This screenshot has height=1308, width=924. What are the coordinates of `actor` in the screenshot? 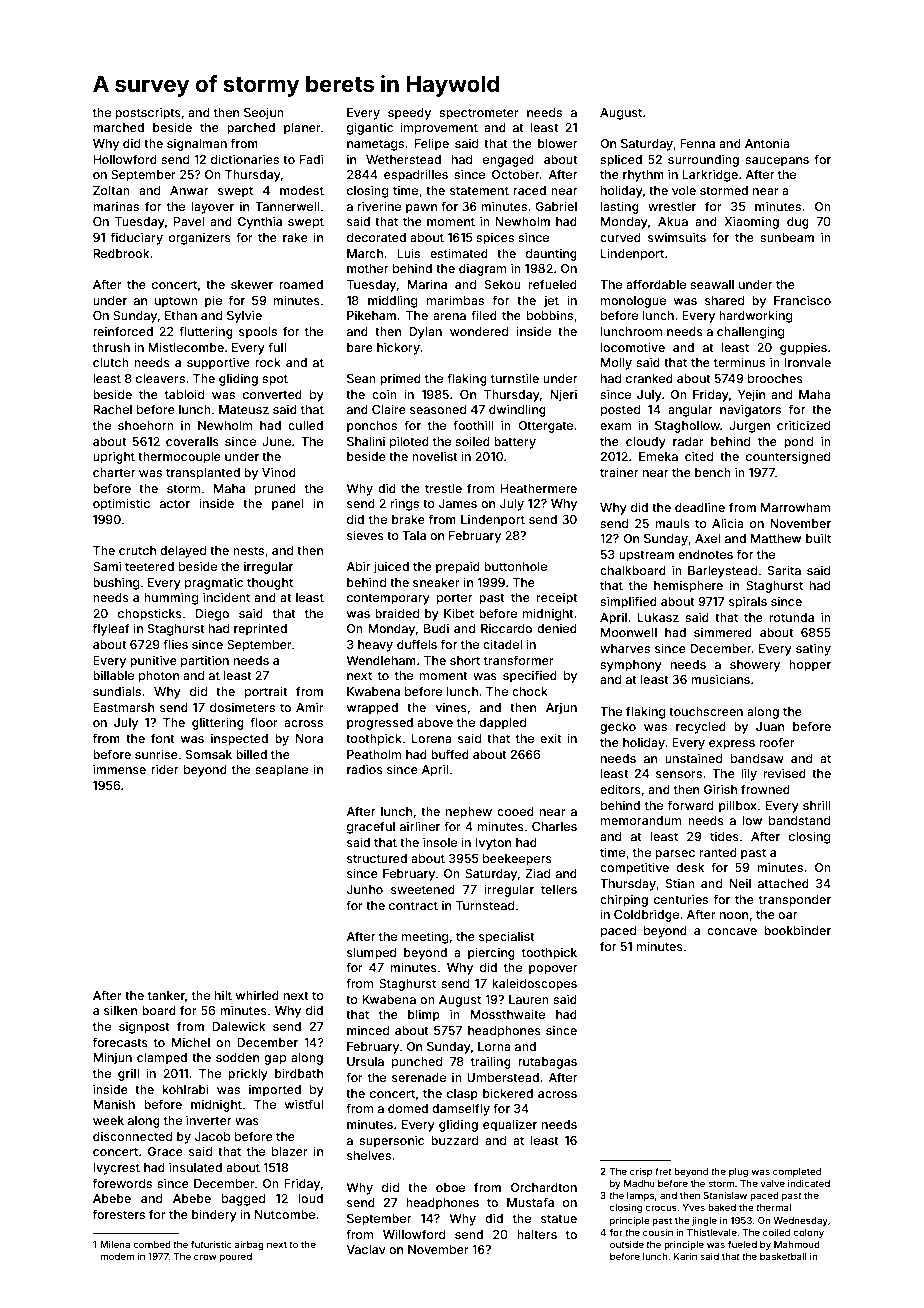 It's located at (175, 503).
